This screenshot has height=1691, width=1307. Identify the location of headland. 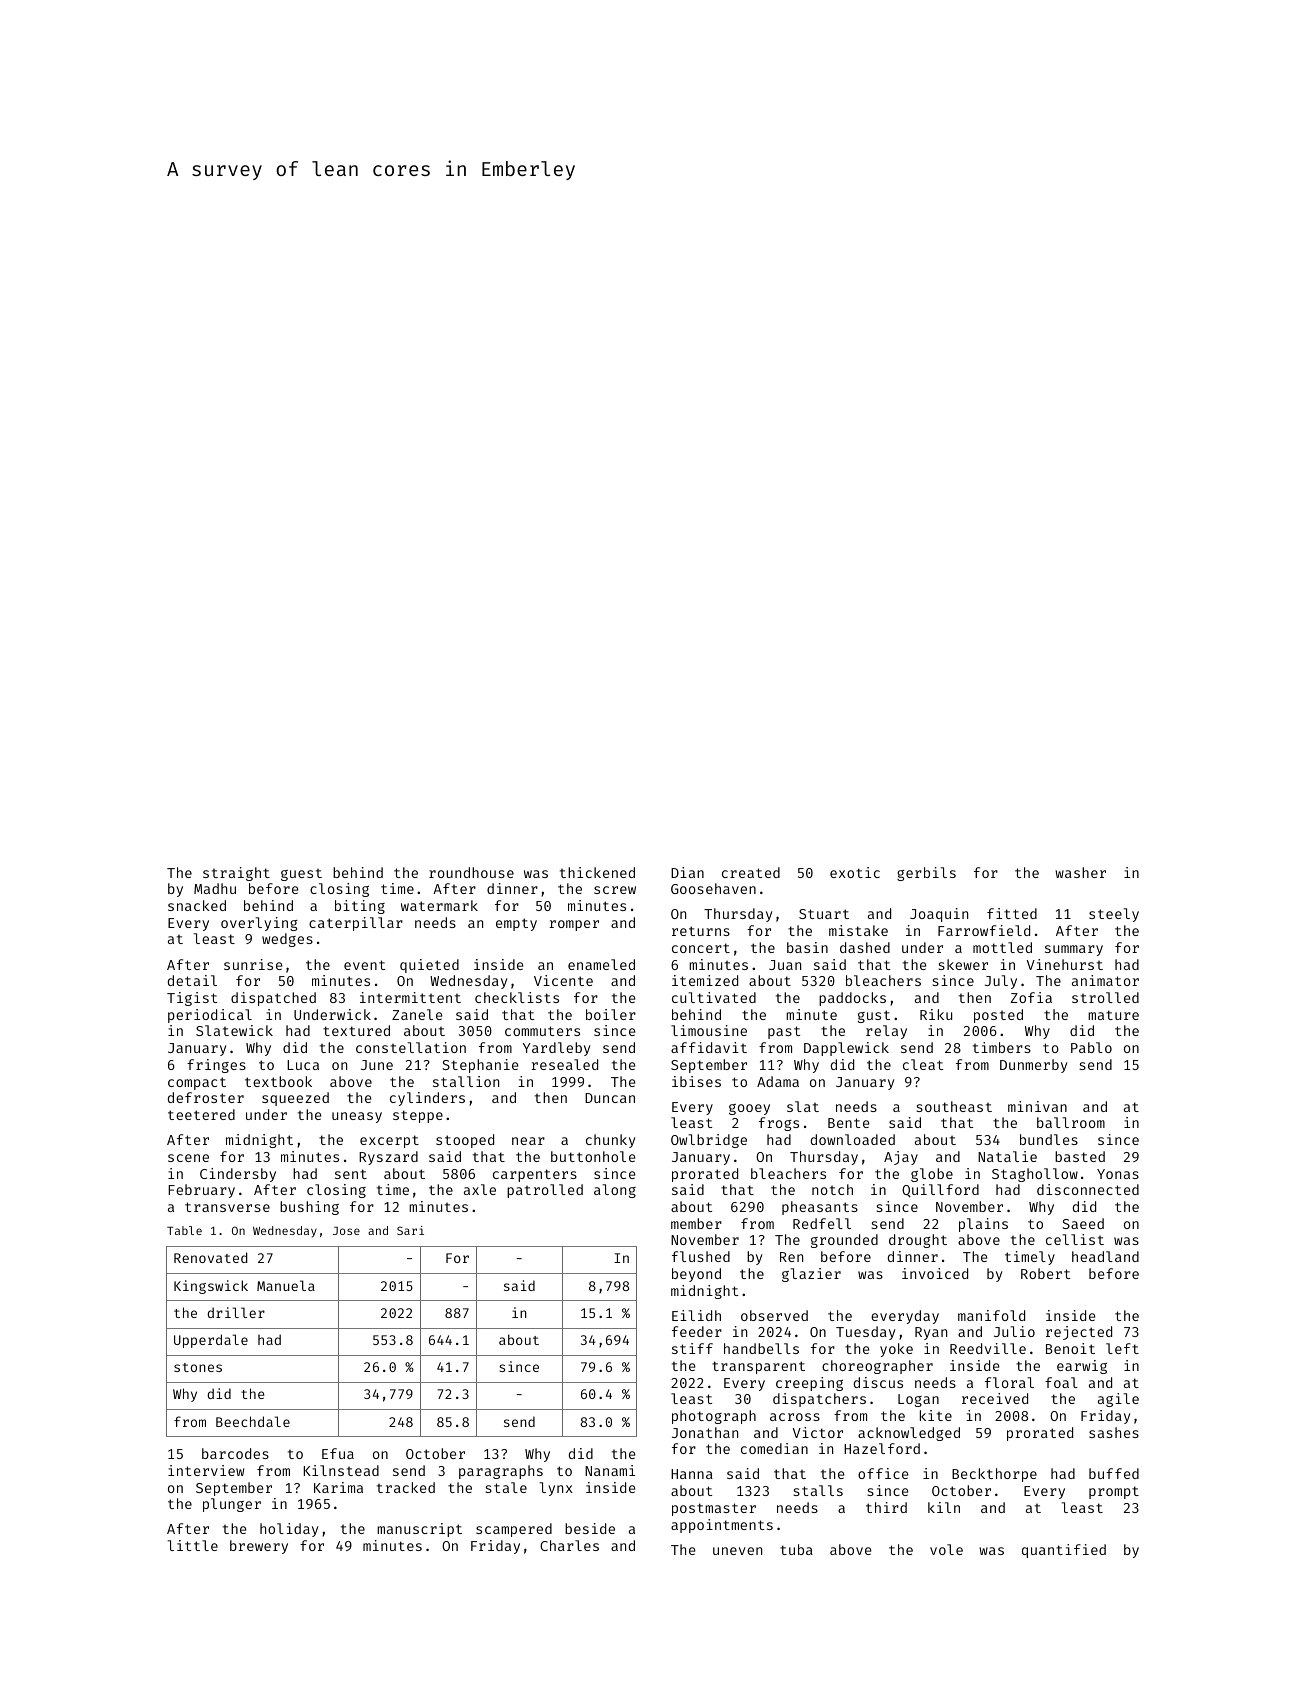
(1105, 1256).
